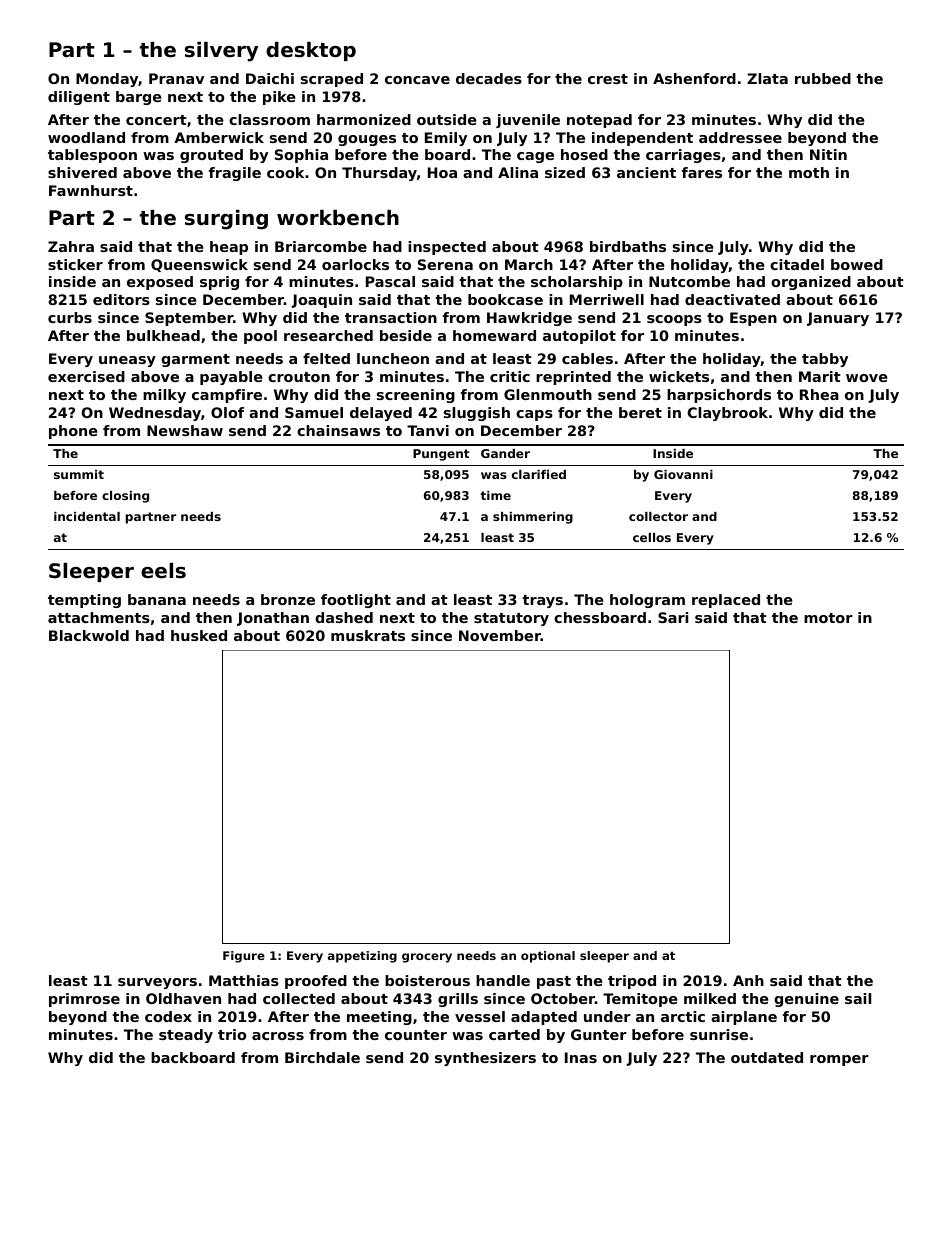 This screenshot has height=1233, width=952. I want to click on uneasy, so click(127, 361).
